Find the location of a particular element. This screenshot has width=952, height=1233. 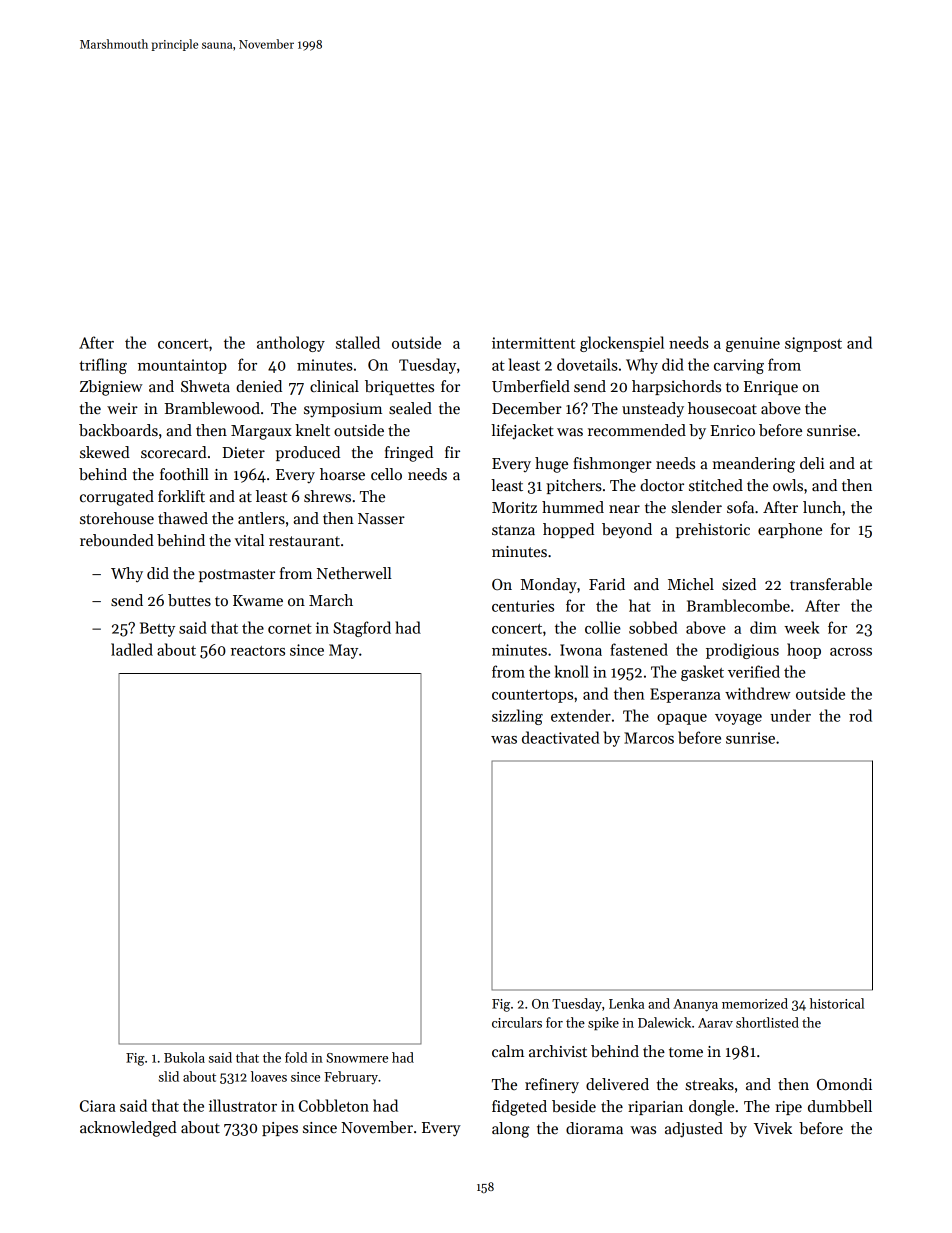

Nasser is located at coordinates (381, 518).
